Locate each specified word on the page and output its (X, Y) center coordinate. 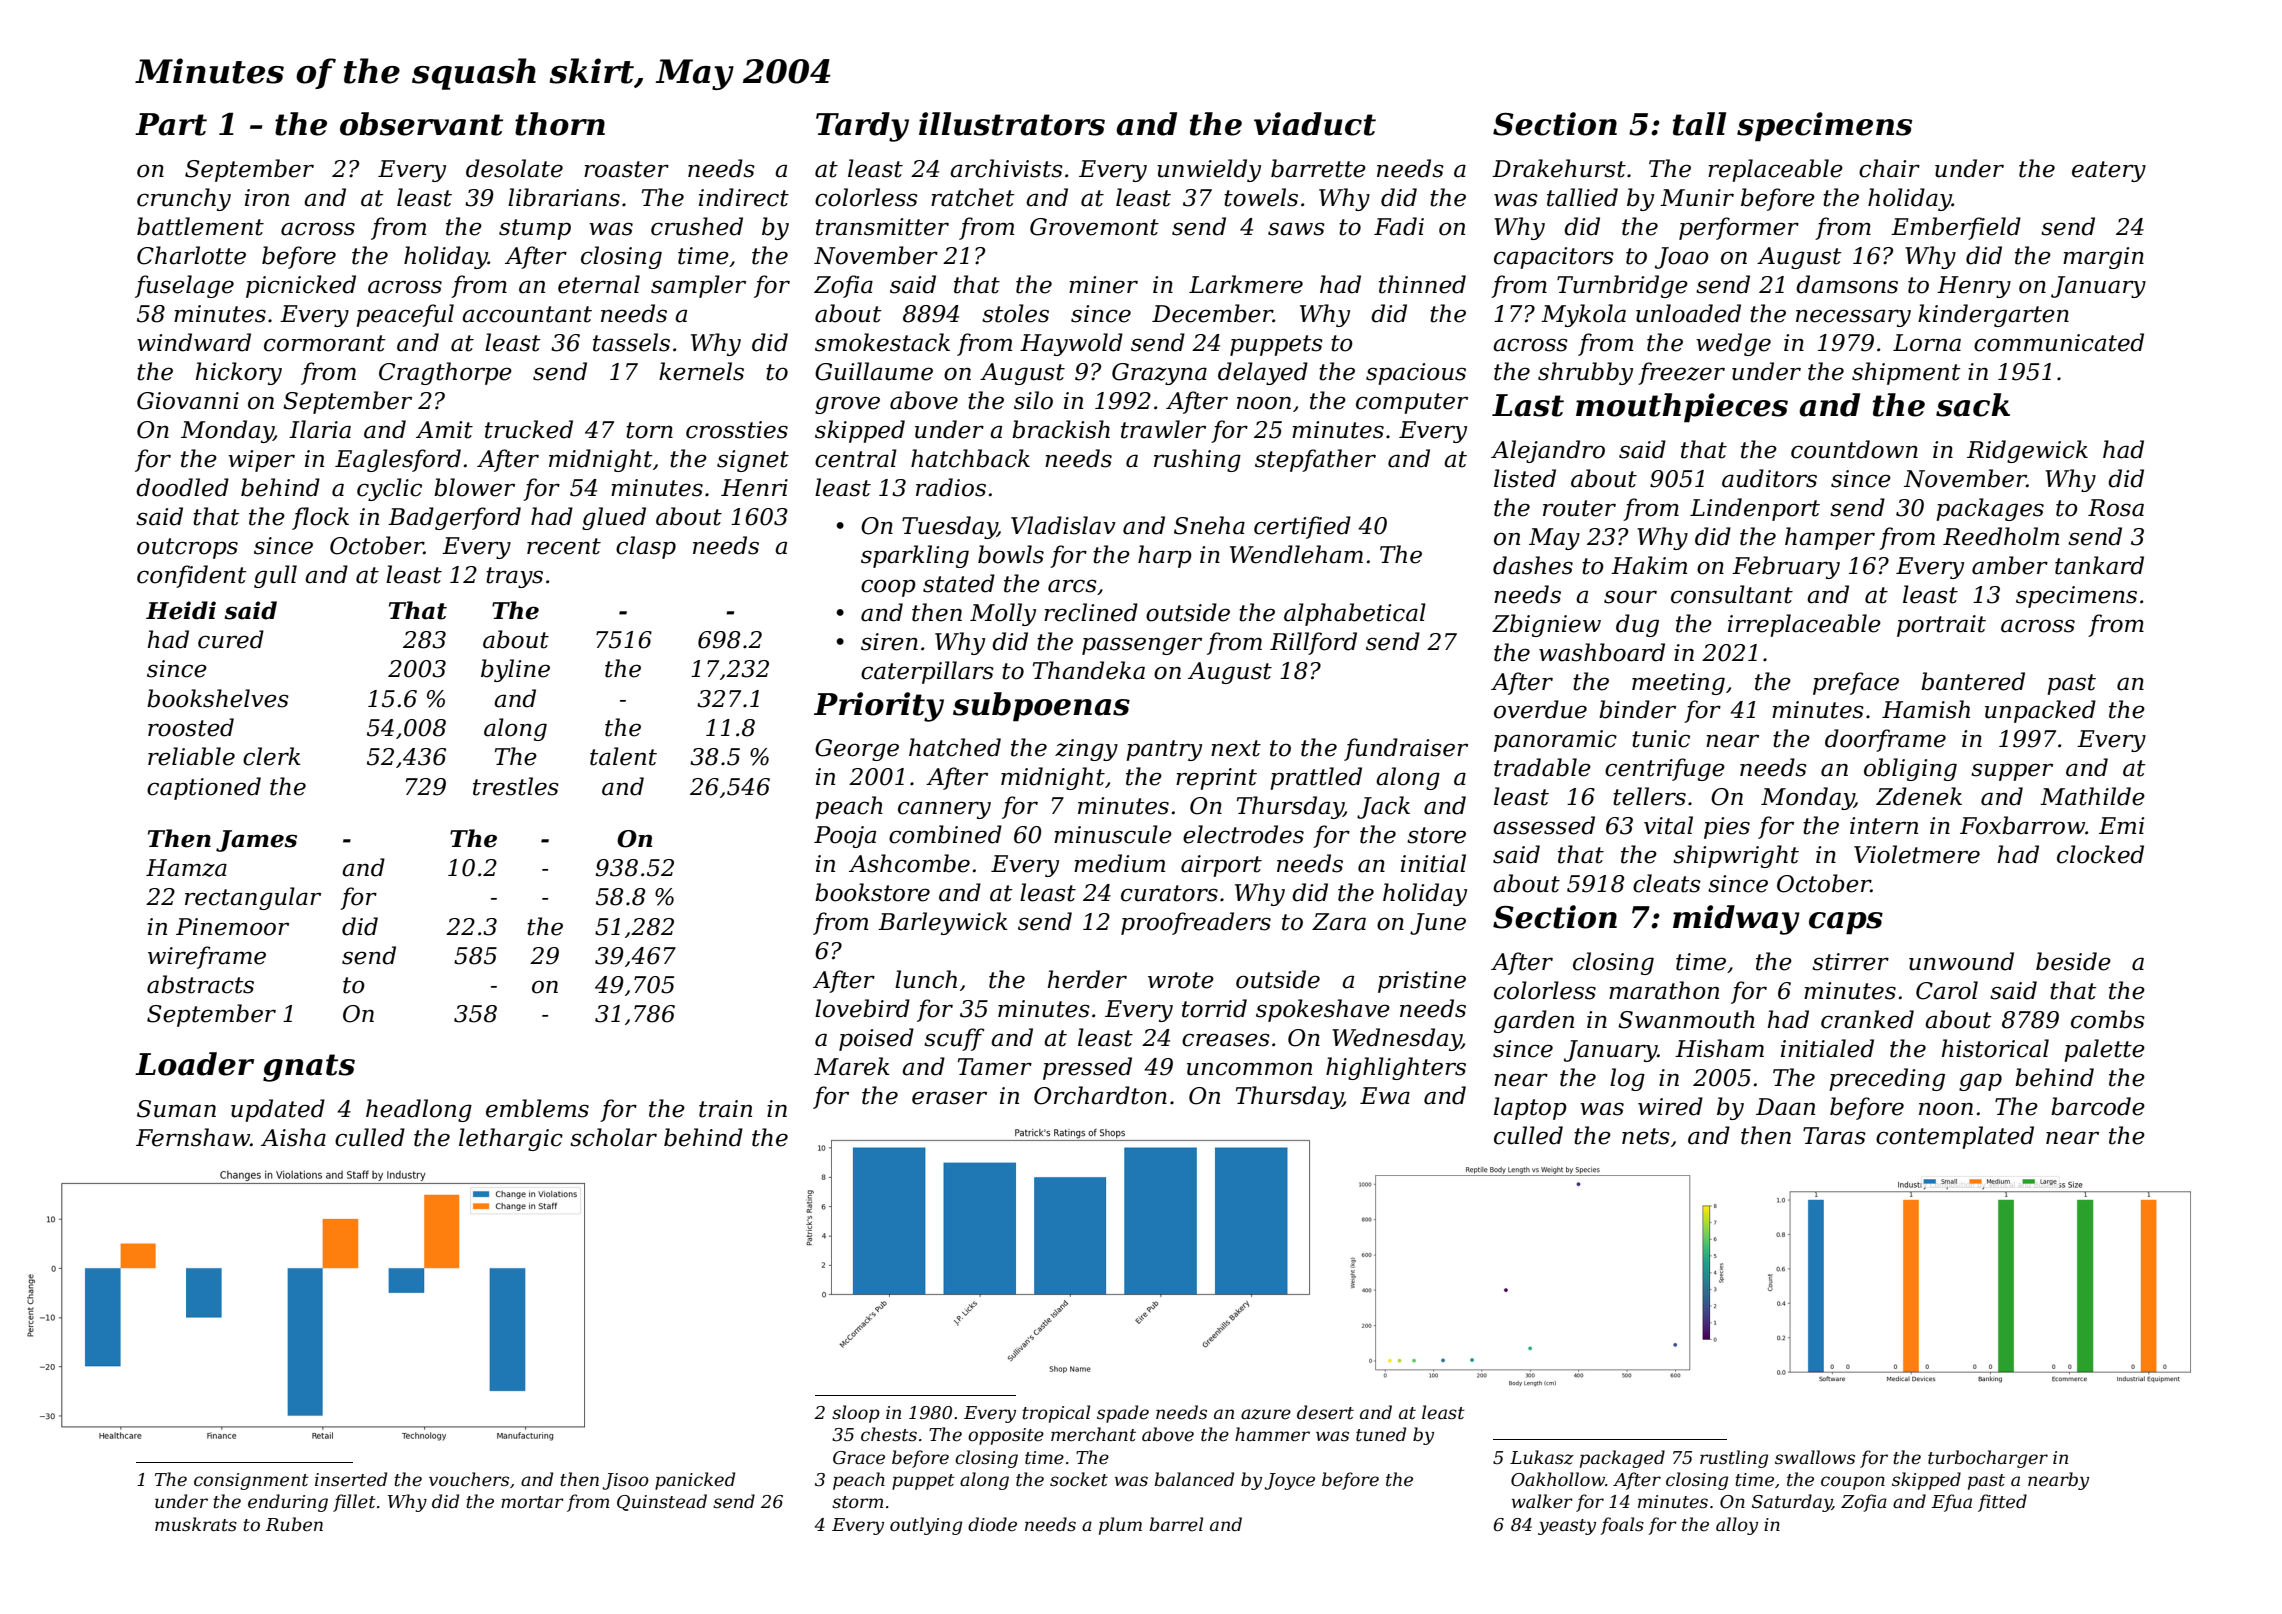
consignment (251, 1481)
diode (992, 1524)
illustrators (1012, 124)
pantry (1164, 750)
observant (421, 124)
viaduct (1315, 124)
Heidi (181, 610)
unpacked (2040, 711)
